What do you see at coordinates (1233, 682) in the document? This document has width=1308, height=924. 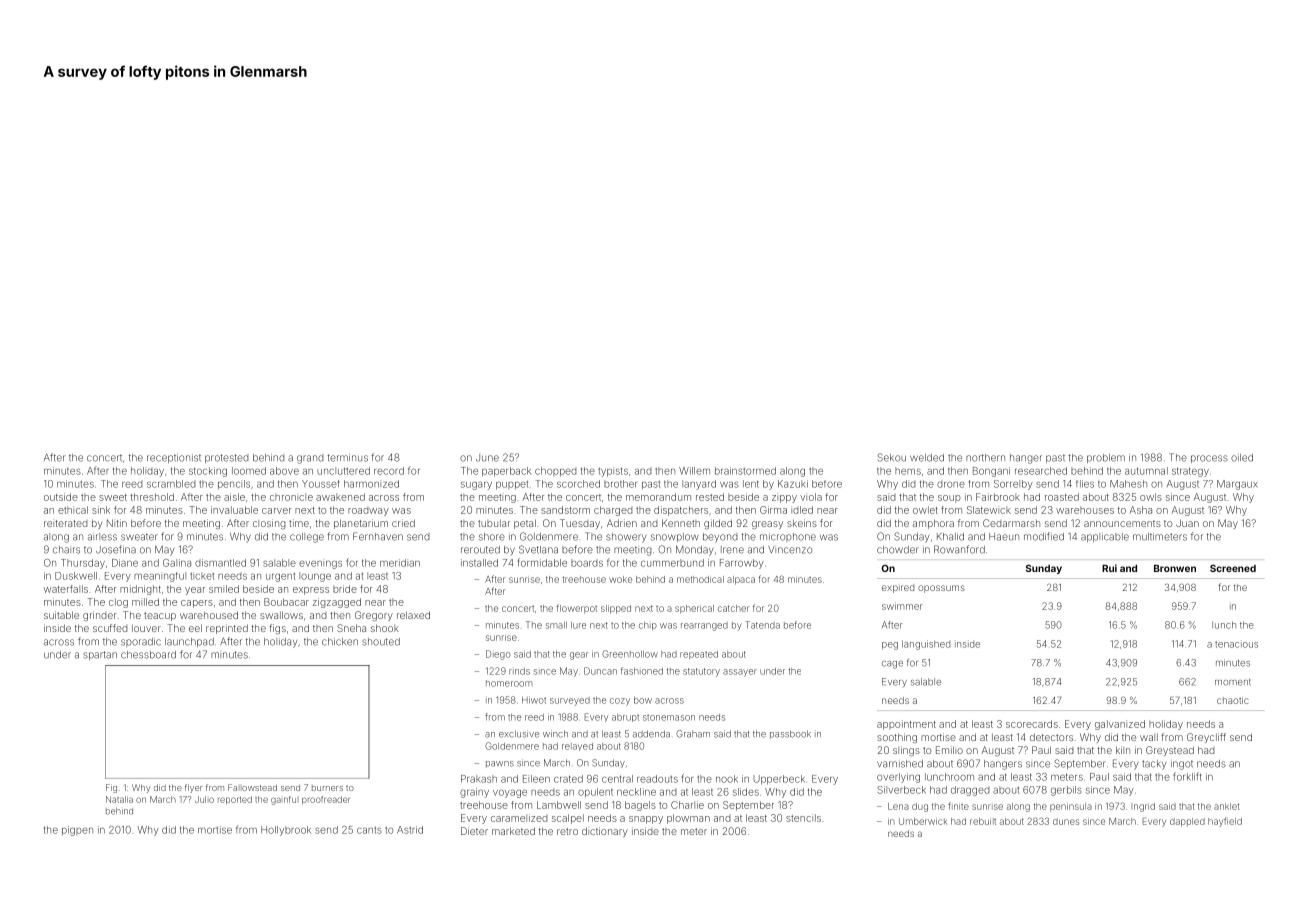 I see `moment` at bounding box center [1233, 682].
